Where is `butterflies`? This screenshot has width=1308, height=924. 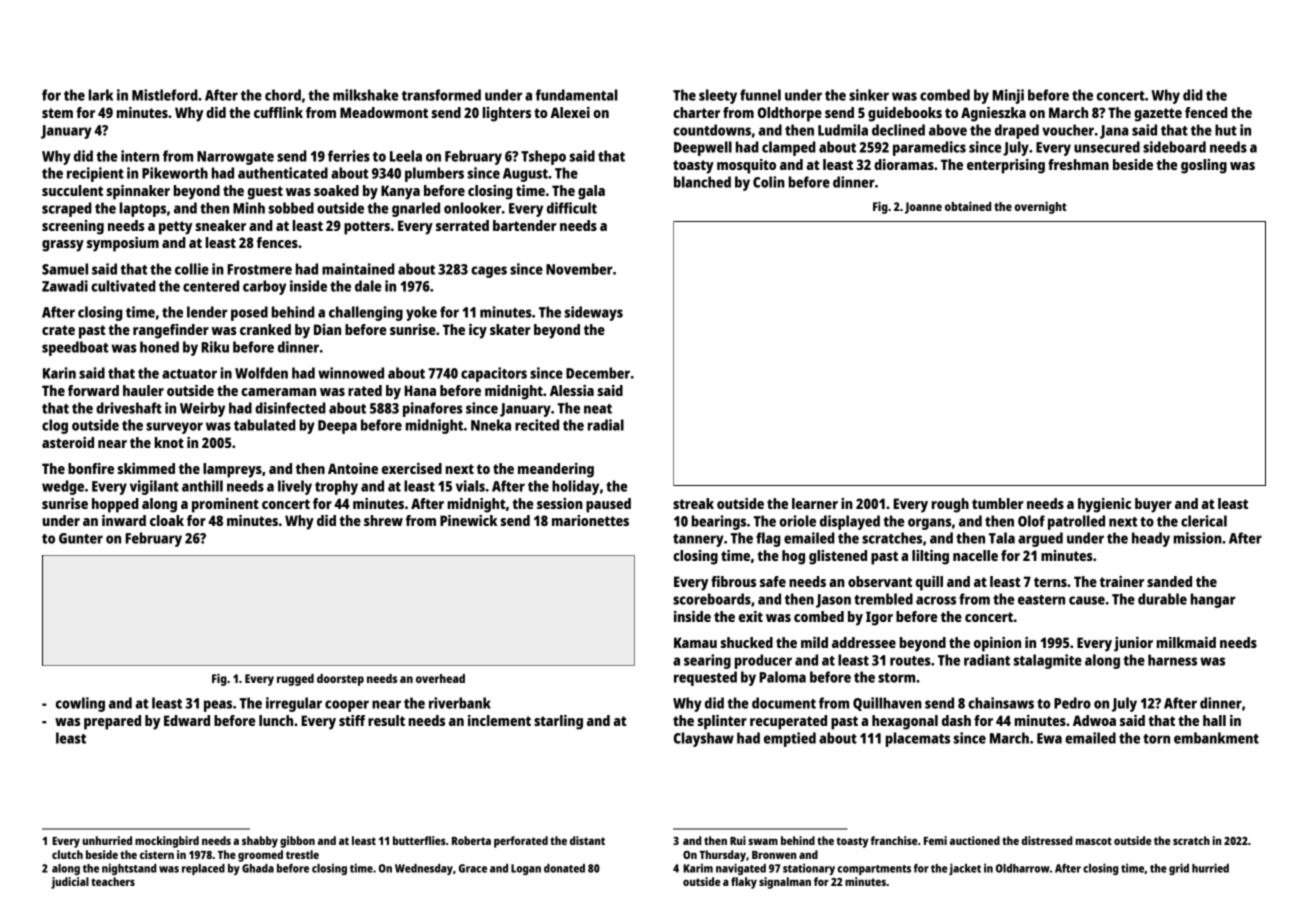 butterflies is located at coordinates (419, 840).
